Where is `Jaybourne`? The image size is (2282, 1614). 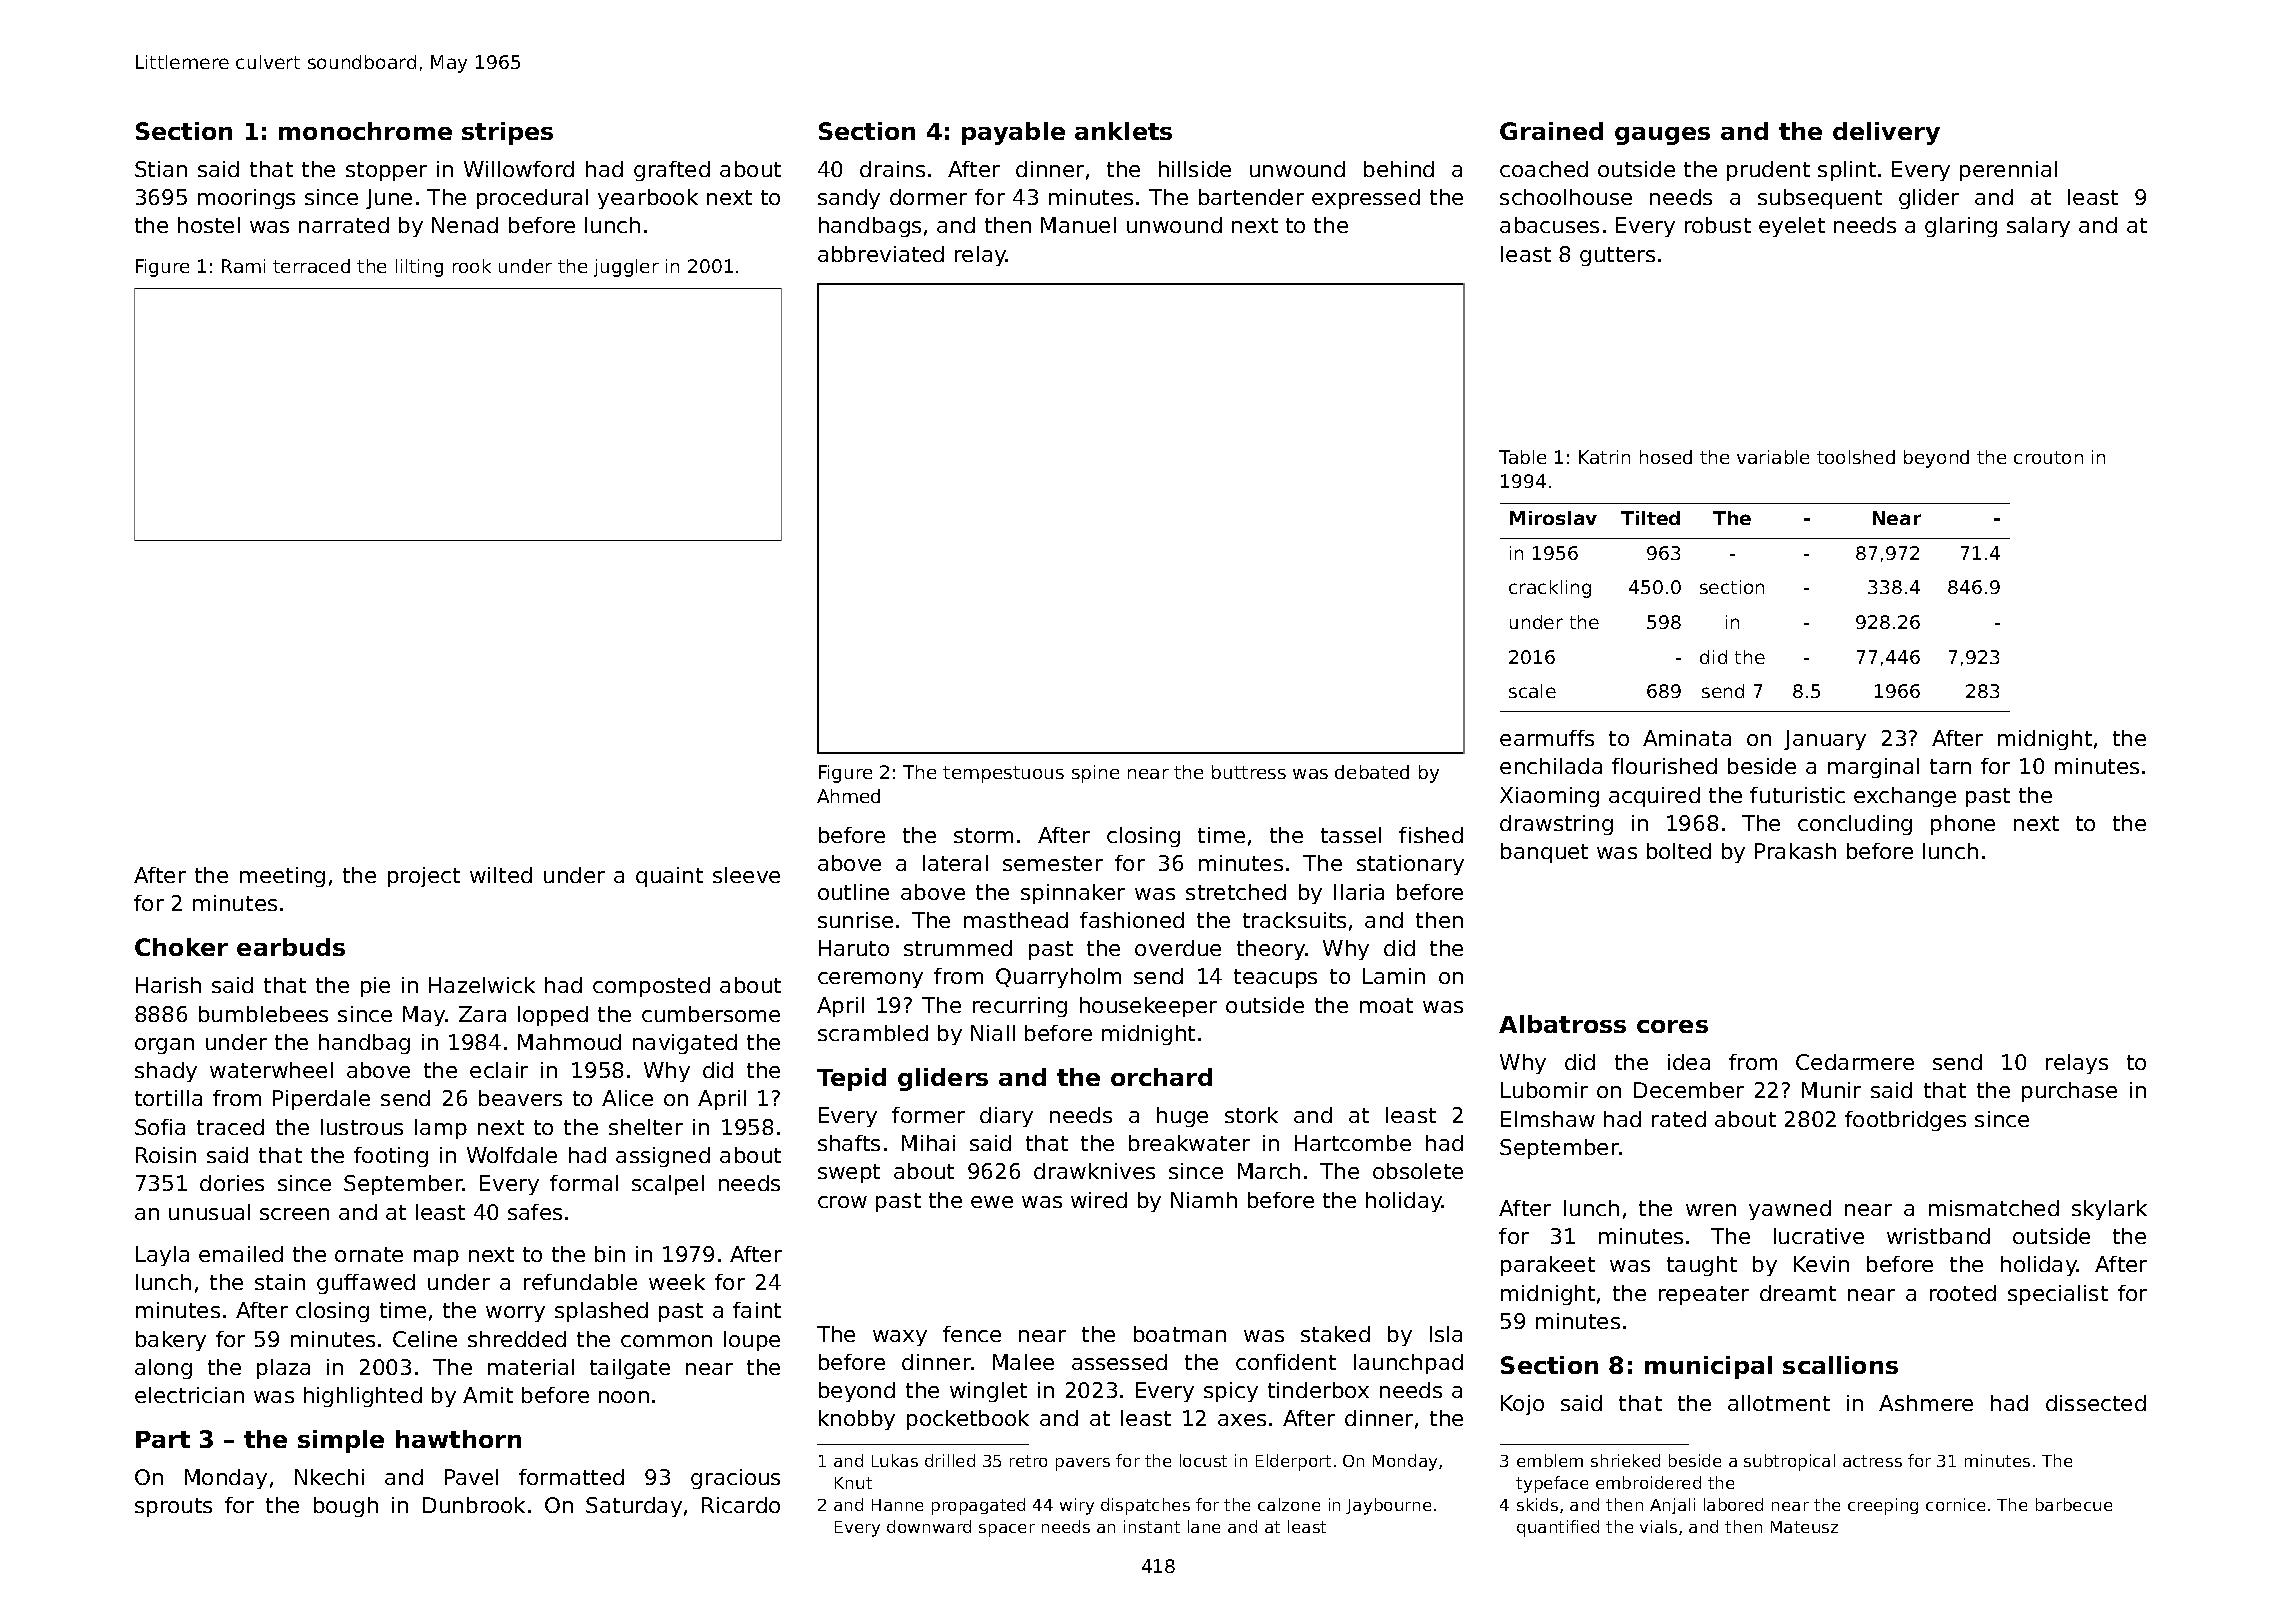 Jaybourne is located at coordinates (1388, 1506).
